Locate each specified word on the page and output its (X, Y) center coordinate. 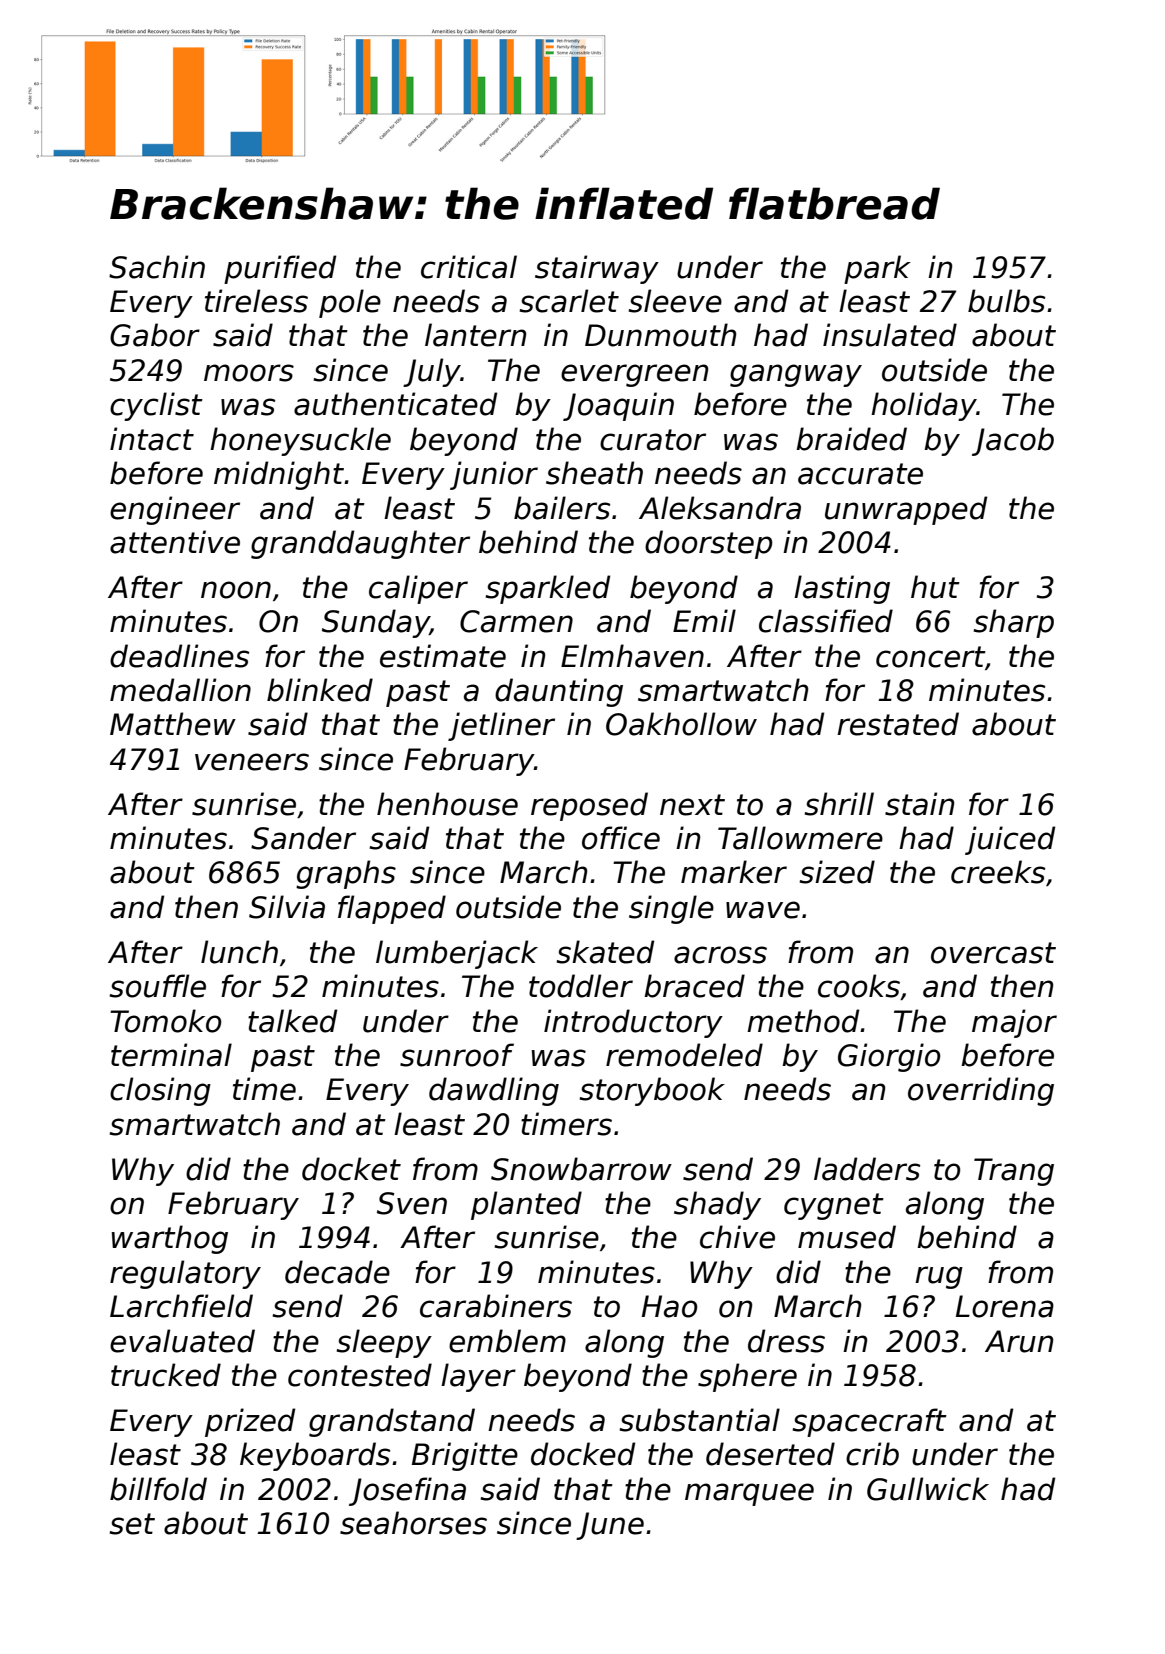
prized (250, 1422)
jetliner (501, 726)
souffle (158, 986)
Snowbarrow (581, 1169)
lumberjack (457, 954)
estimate (443, 656)
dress (786, 1341)
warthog (170, 1239)
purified (280, 269)
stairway (597, 269)
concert (930, 657)
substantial (700, 1420)
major (1014, 1023)
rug (939, 1277)
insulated (890, 335)
